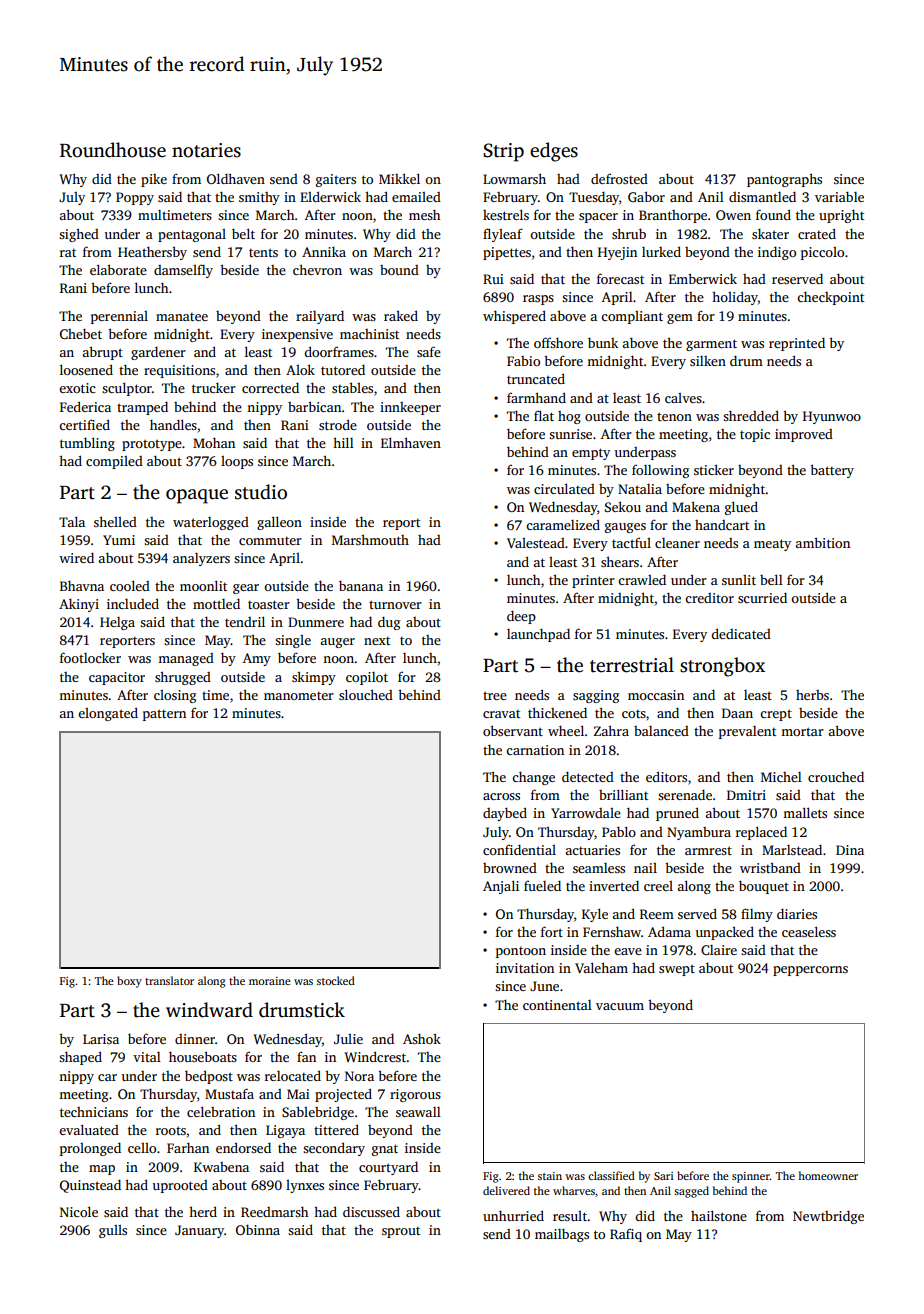 This screenshot has width=924, height=1314. What do you see at coordinates (817, 233) in the screenshot?
I see `crated` at bounding box center [817, 233].
